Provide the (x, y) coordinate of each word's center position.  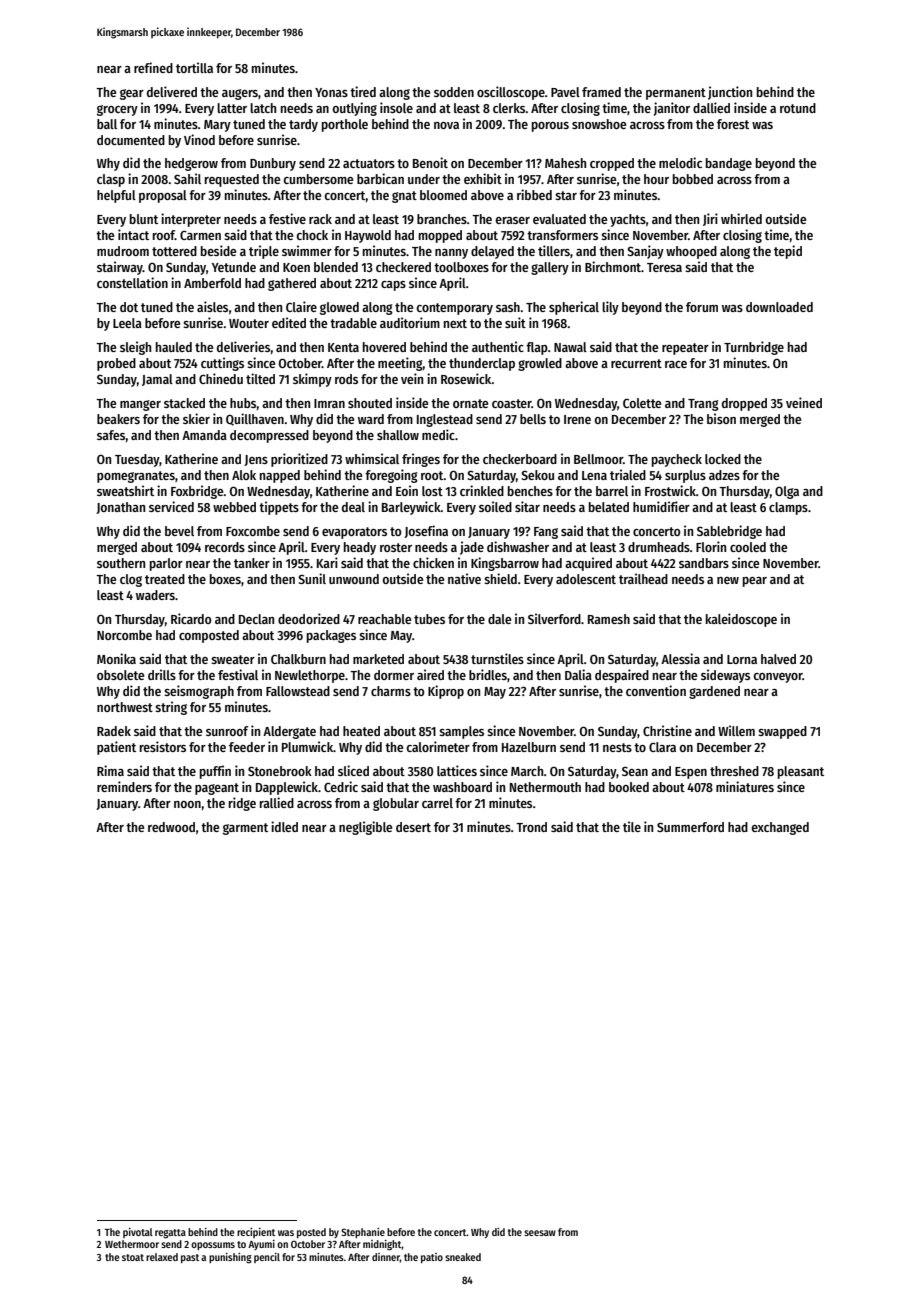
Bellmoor (598, 459)
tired (363, 91)
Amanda (204, 435)
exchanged (780, 828)
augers (240, 94)
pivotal (138, 1233)
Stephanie (363, 1233)
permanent (676, 94)
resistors (163, 746)
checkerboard (520, 459)
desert (413, 827)
